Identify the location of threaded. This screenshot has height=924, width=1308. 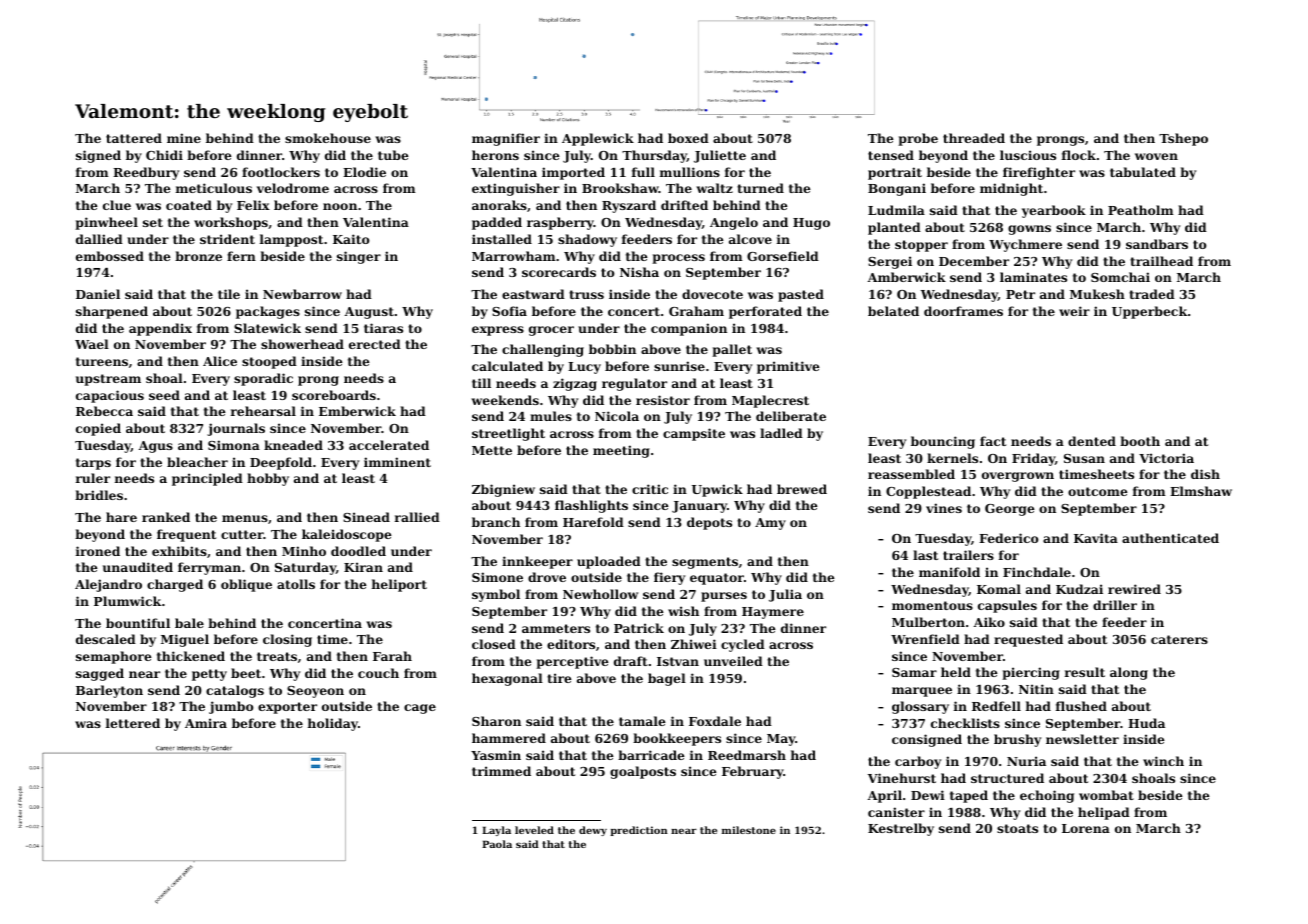
(974, 138).
